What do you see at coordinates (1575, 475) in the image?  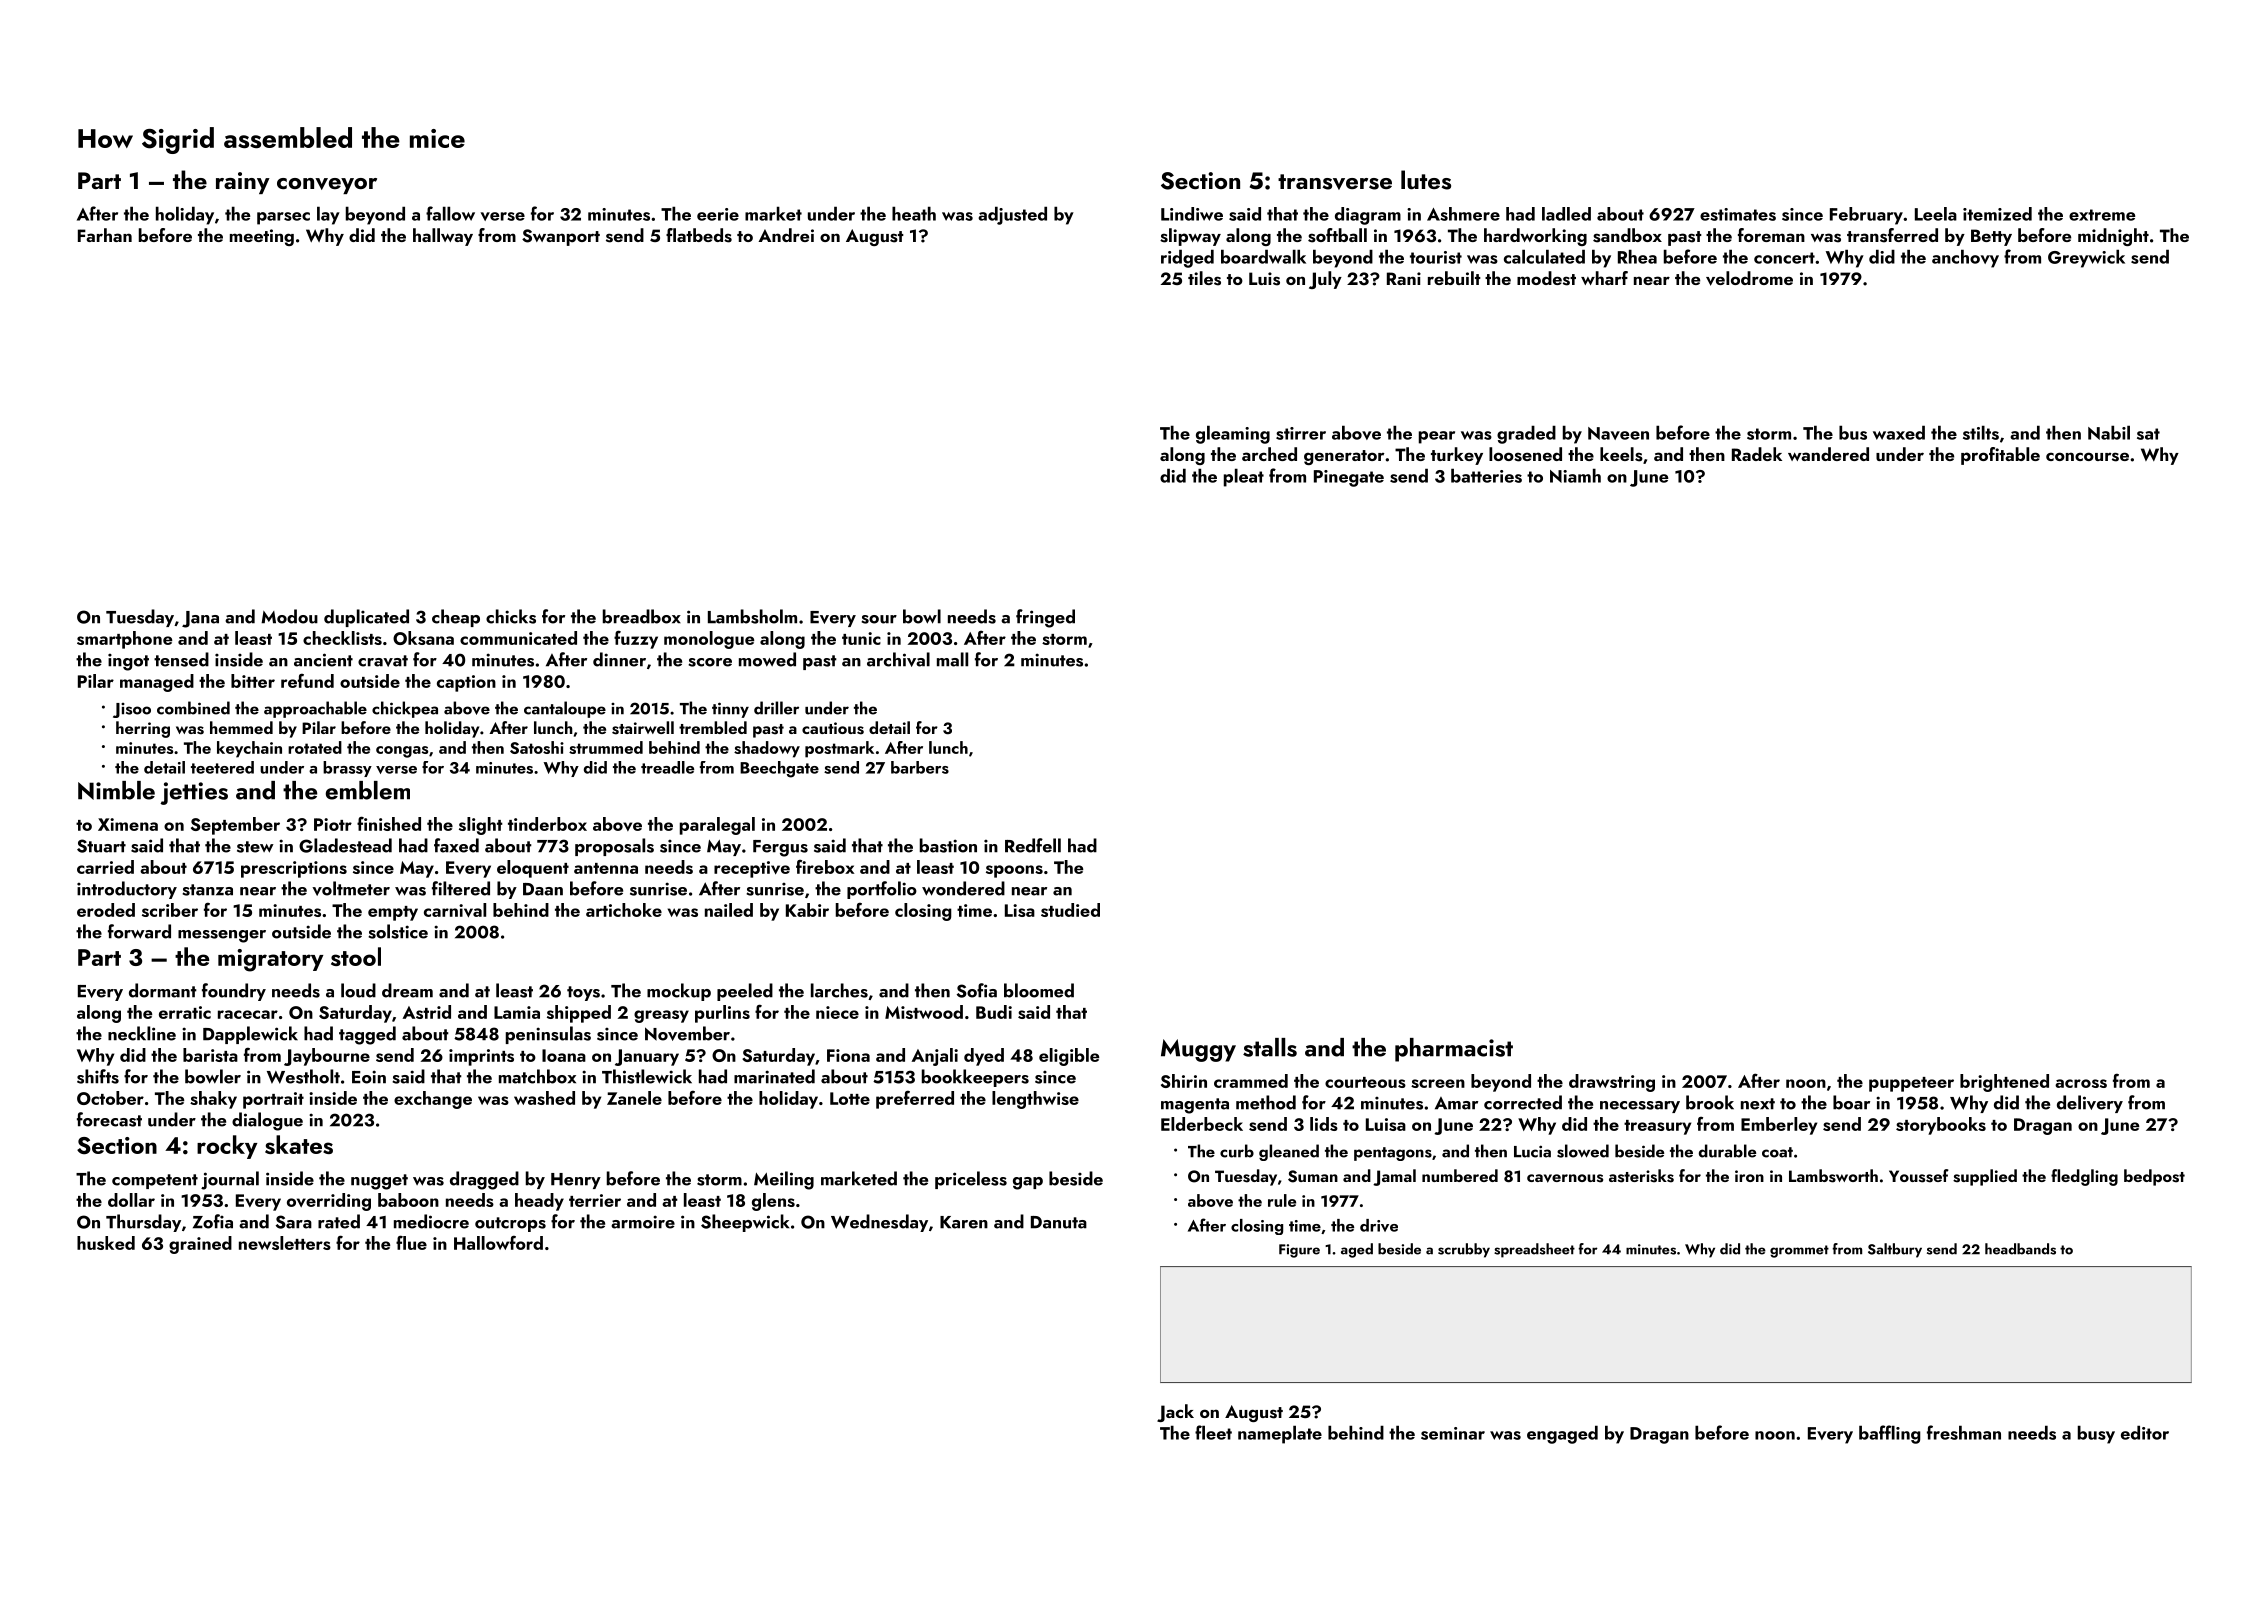 I see `Niamh` at bounding box center [1575, 475].
